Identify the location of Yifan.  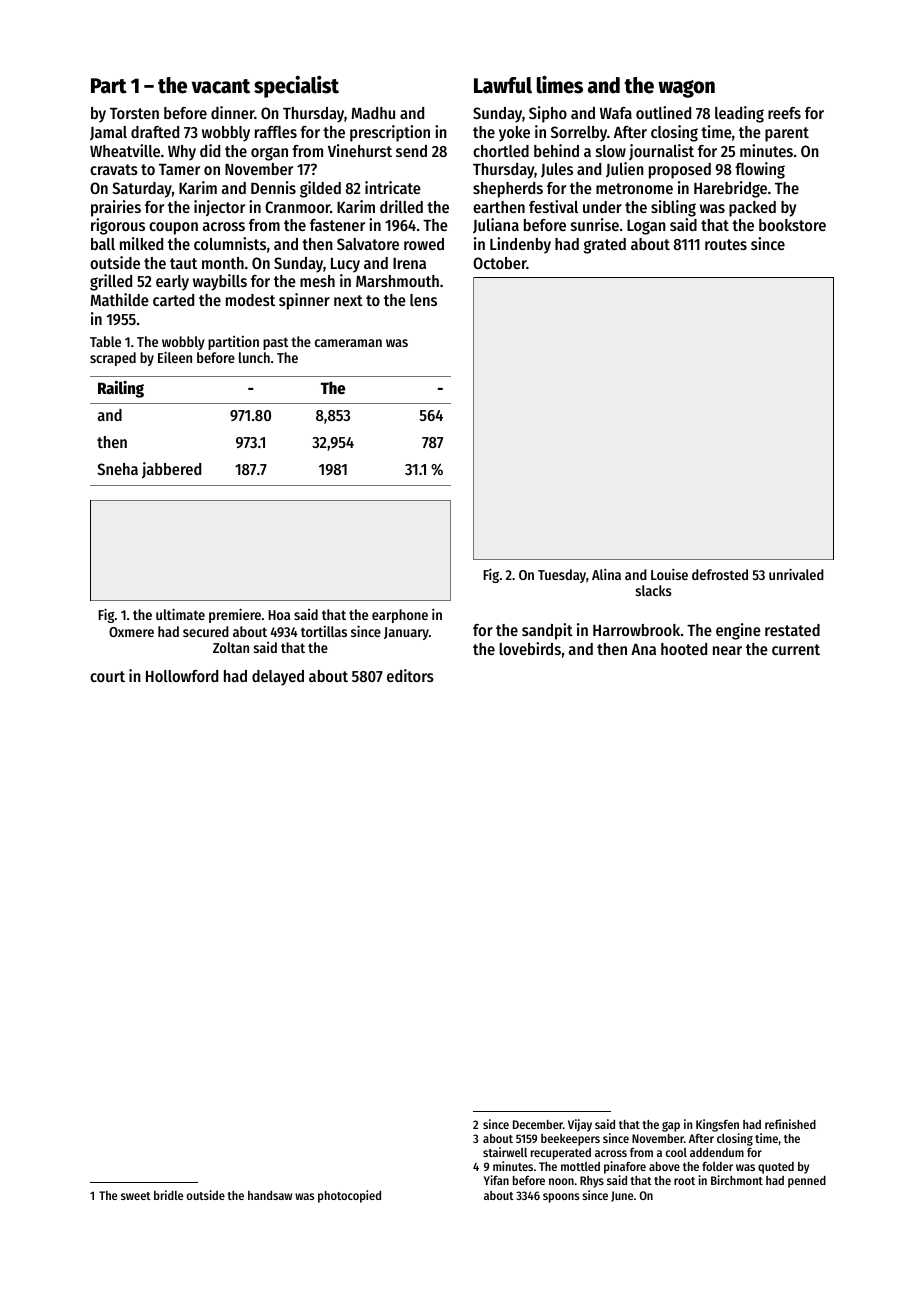
(496, 1180).
